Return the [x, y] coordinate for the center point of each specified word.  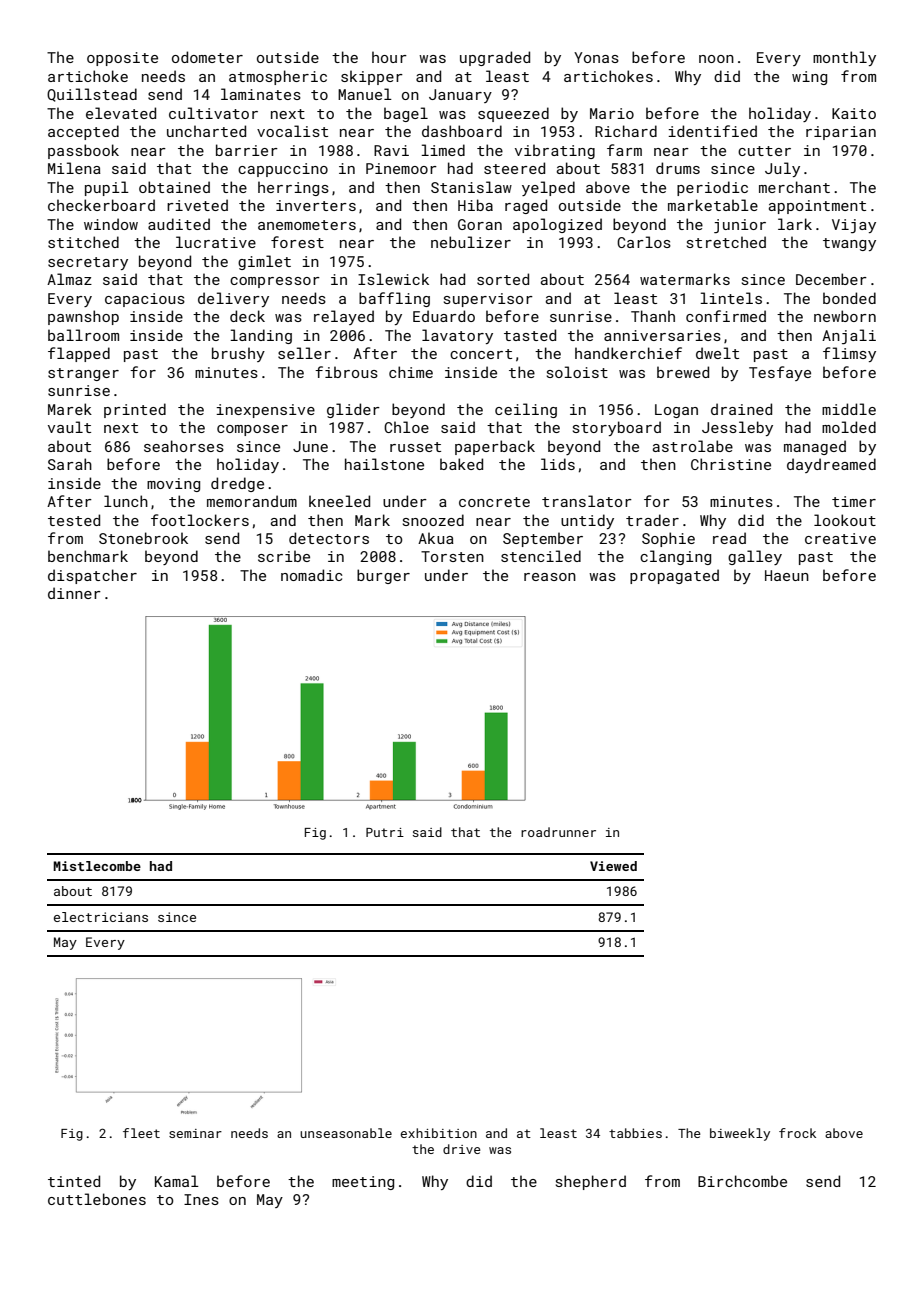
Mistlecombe [97, 866]
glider [353, 410]
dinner [74, 593]
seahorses [184, 446]
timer [854, 501]
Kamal [177, 1181]
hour [389, 57]
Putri [385, 832]
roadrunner [558, 832]
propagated [674, 576]
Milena [74, 168]
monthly [844, 58]
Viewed [613, 866]
